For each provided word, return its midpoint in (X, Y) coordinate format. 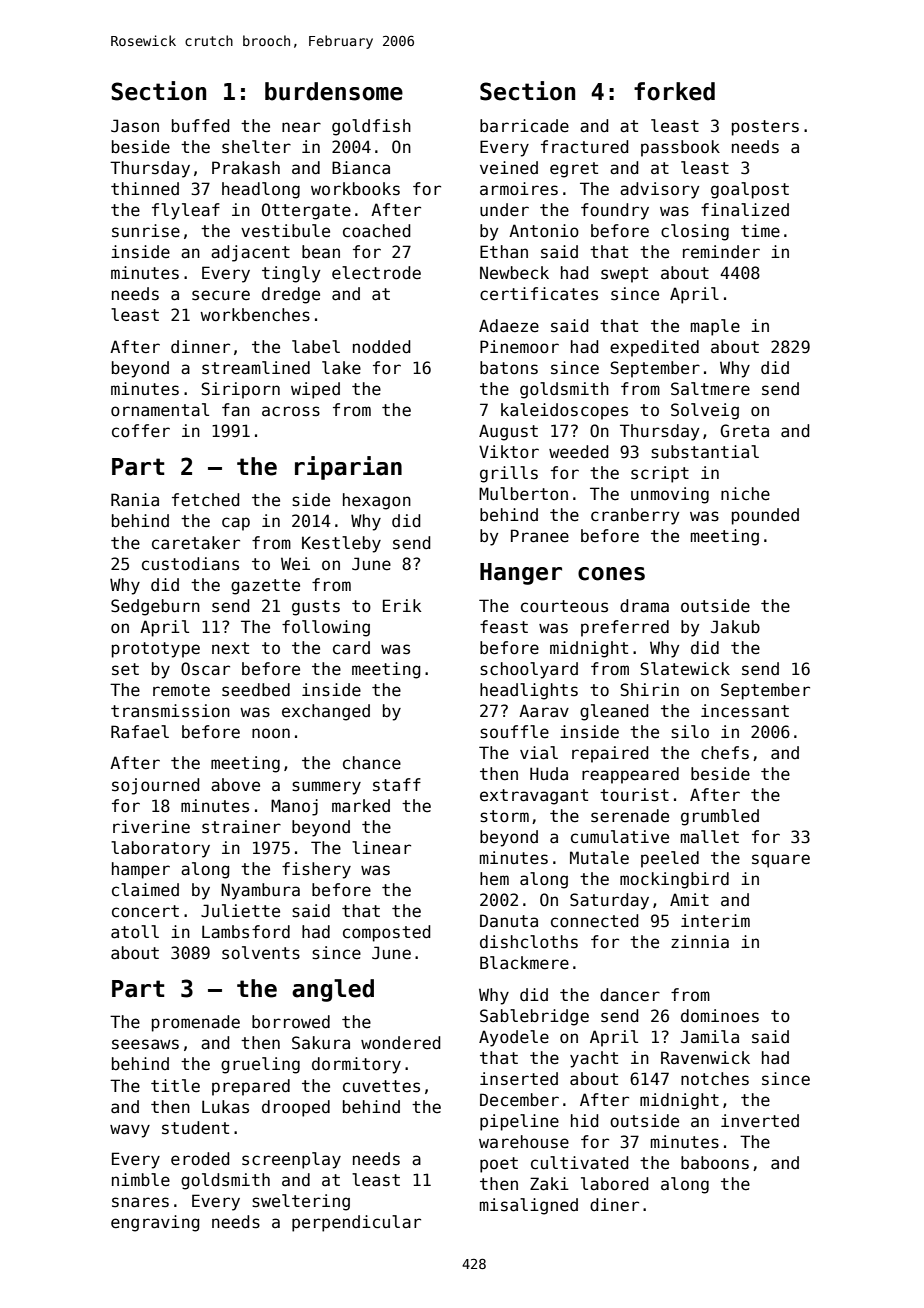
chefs (725, 753)
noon (271, 733)
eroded (200, 1159)
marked (361, 806)
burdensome (334, 91)
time (760, 231)
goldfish (371, 127)
